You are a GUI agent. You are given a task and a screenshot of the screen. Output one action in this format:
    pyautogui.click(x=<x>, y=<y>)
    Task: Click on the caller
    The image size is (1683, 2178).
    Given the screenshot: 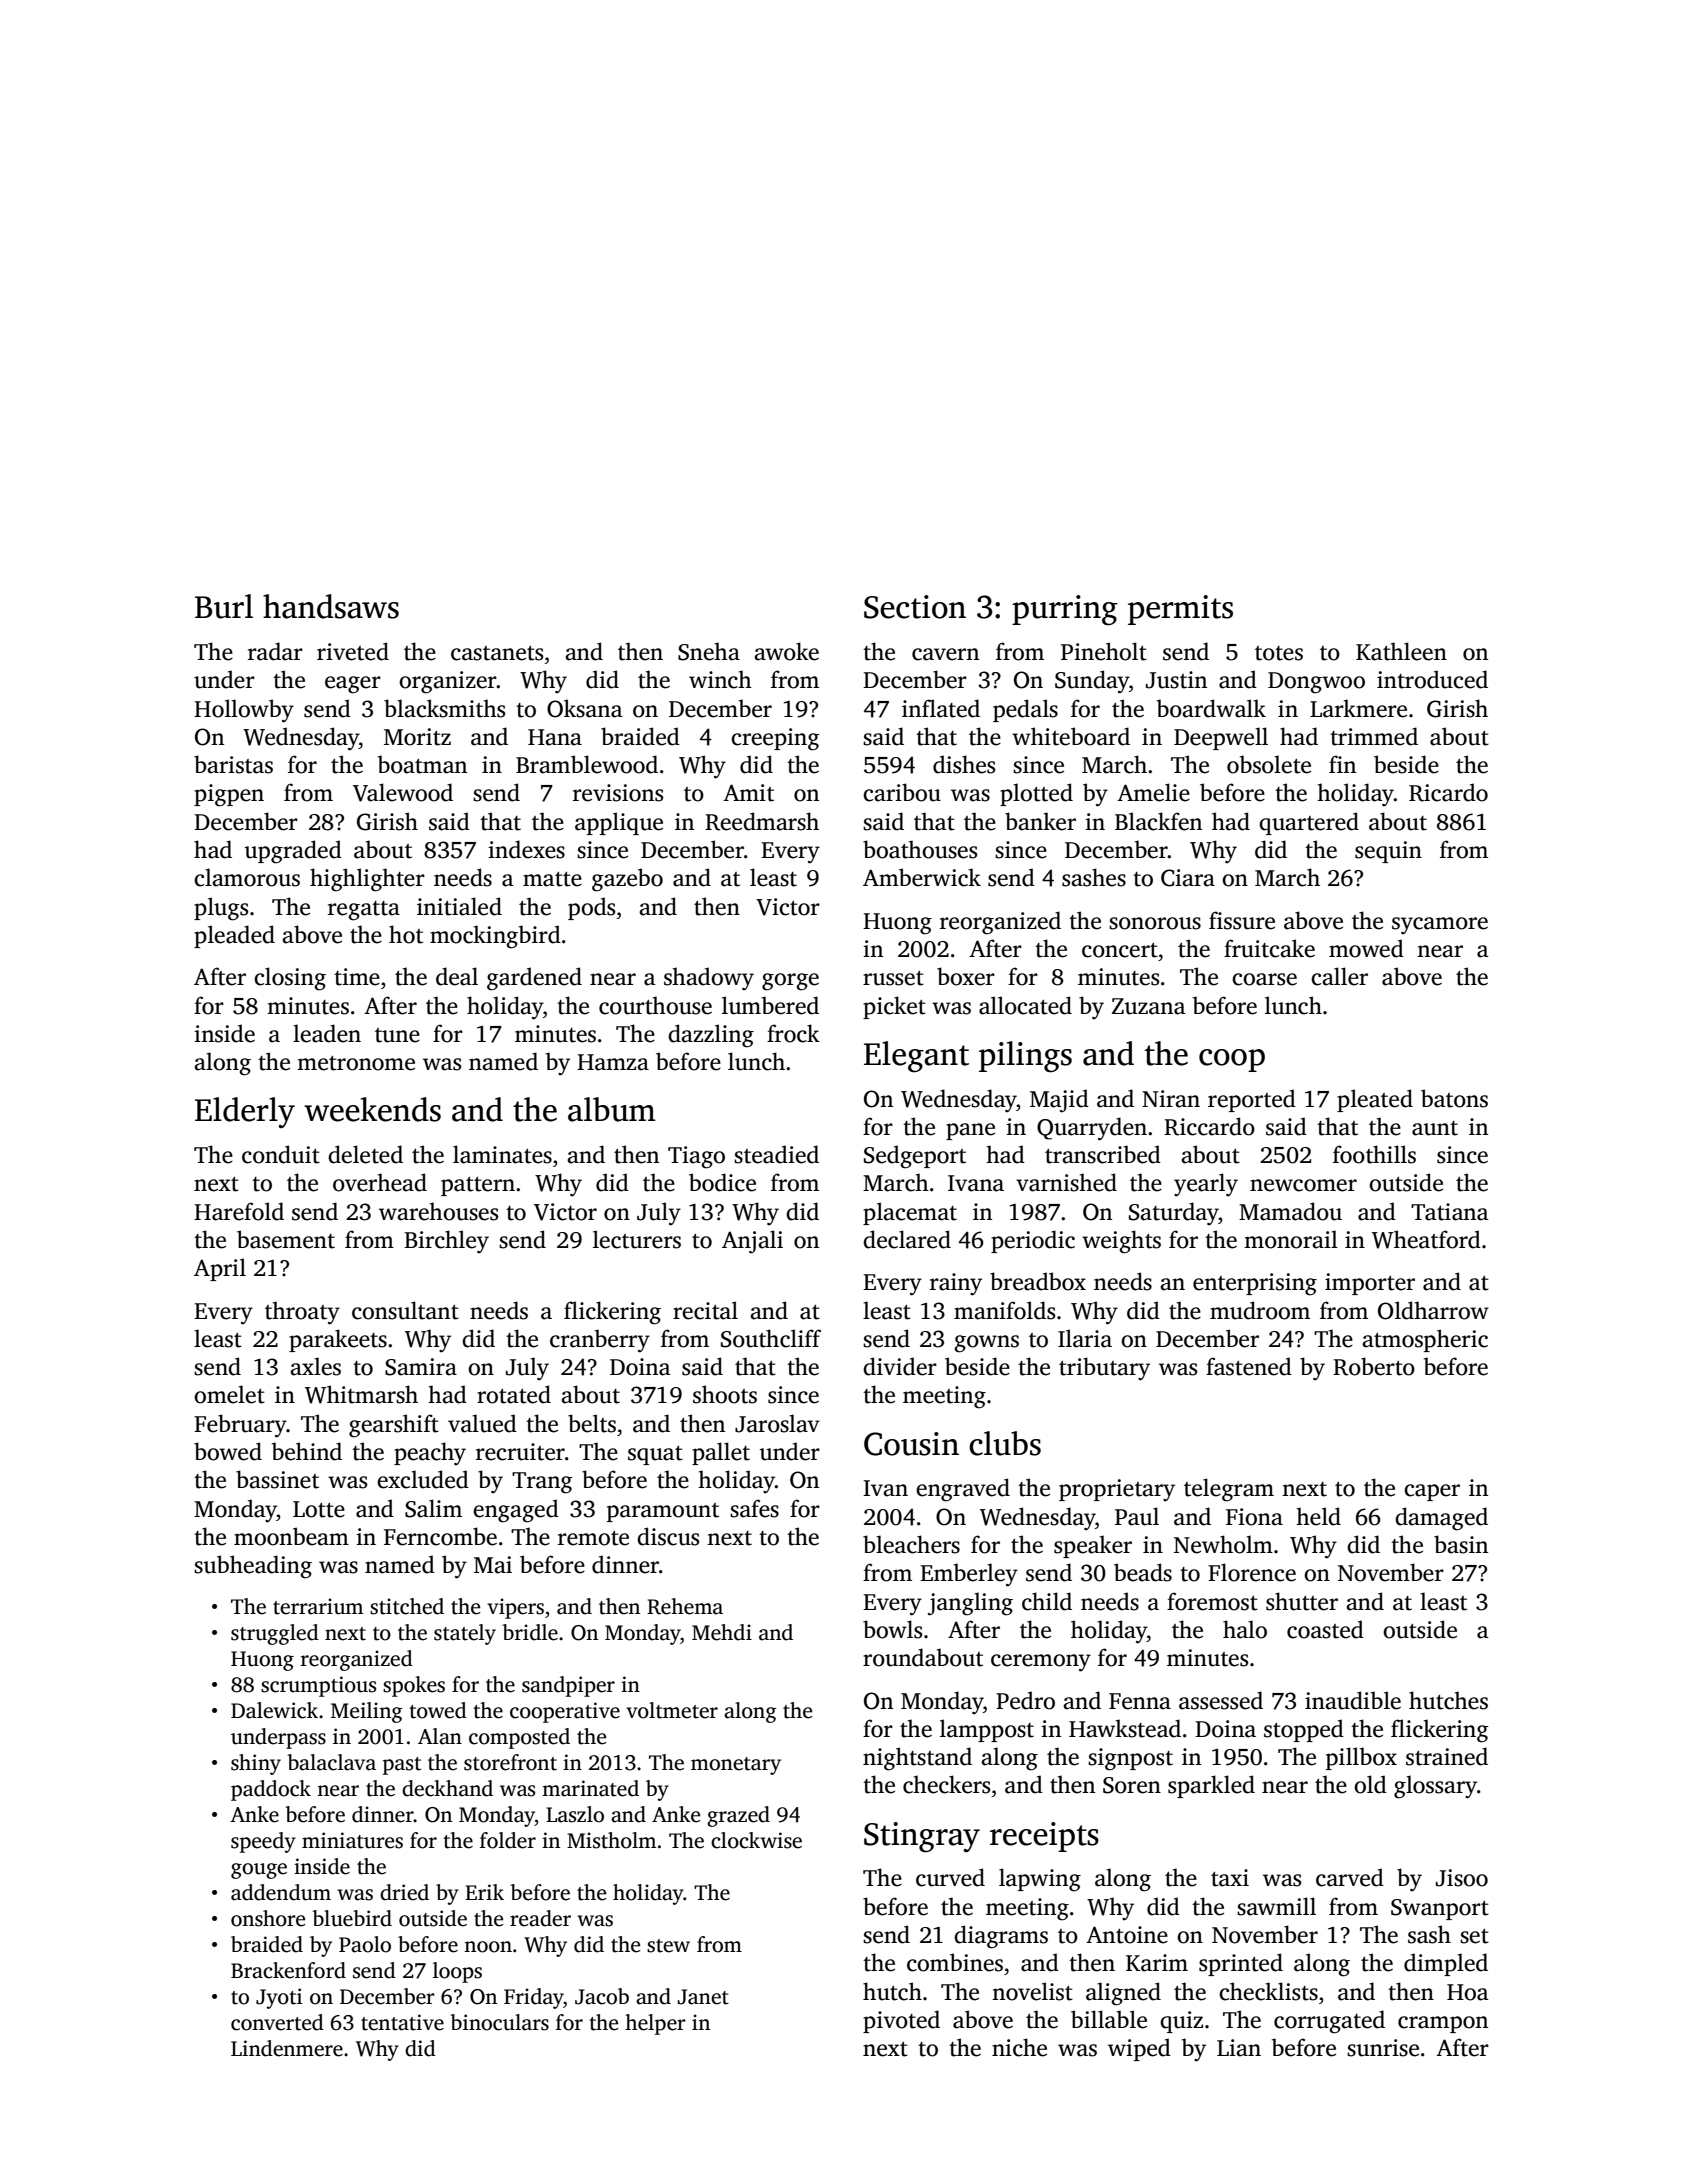 What is the action you would take?
    pyautogui.click(x=1339, y=976)
